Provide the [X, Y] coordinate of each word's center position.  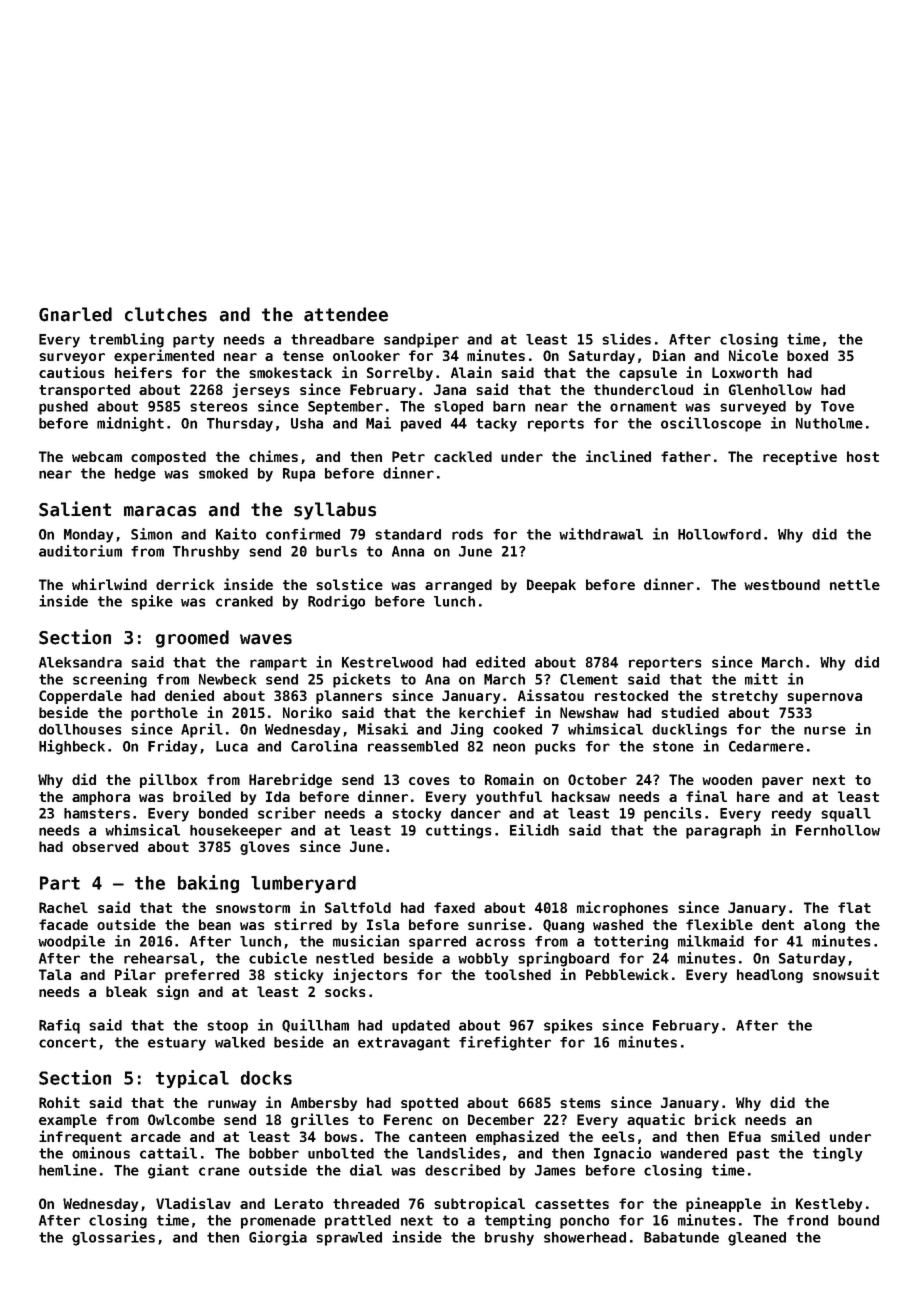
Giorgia [278, 1238]
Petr [408, 456]
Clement [589, 679]
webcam [97, 456]
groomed [192, 639]
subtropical [479, 1204]
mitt [761, 679]
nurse [825, 730]
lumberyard [303, 884]
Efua [745, 1136]
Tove [837, 406]
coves [429, 781]
